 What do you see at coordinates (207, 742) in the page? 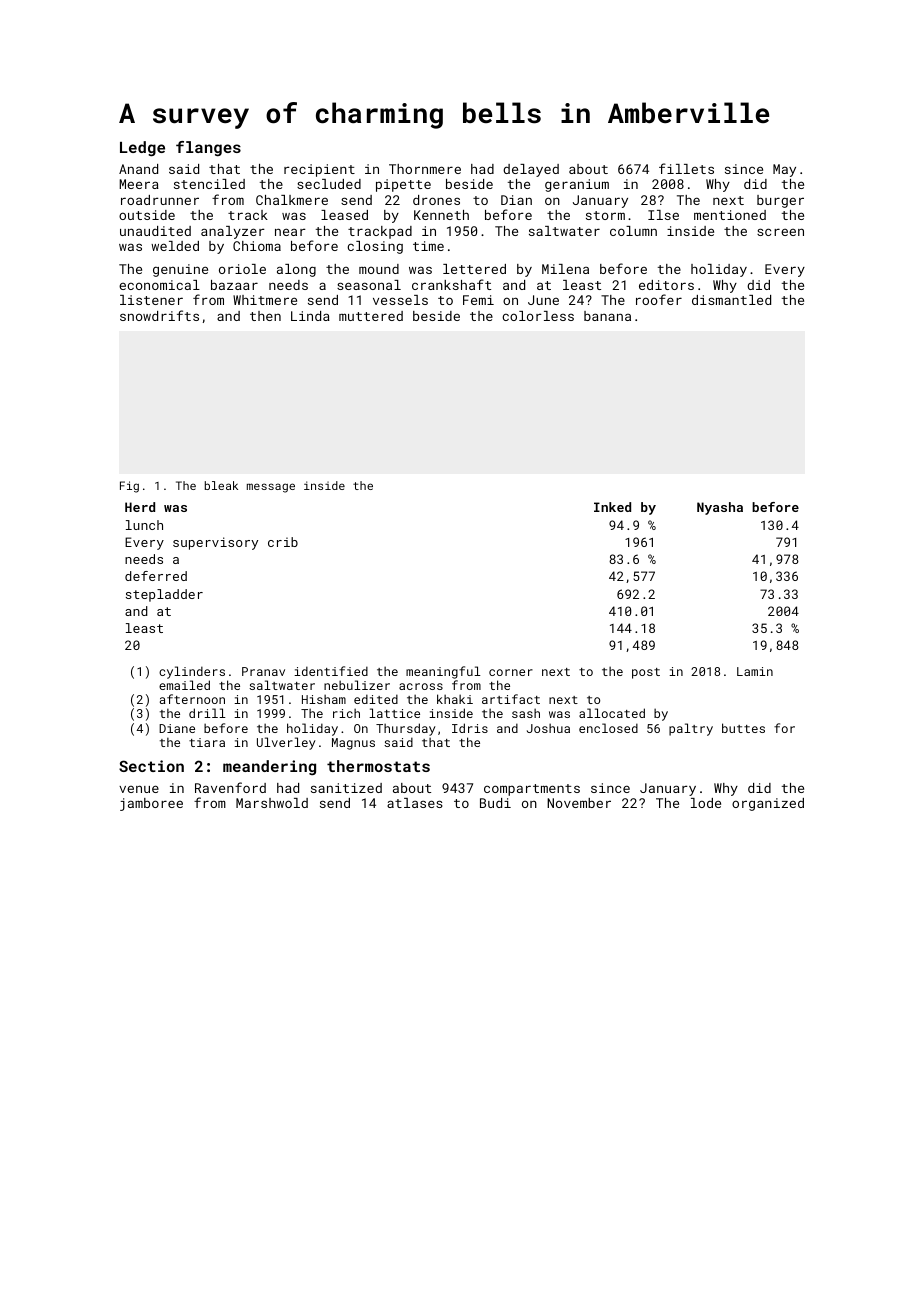
I see `tiara` at bounding box center [207, 742].
